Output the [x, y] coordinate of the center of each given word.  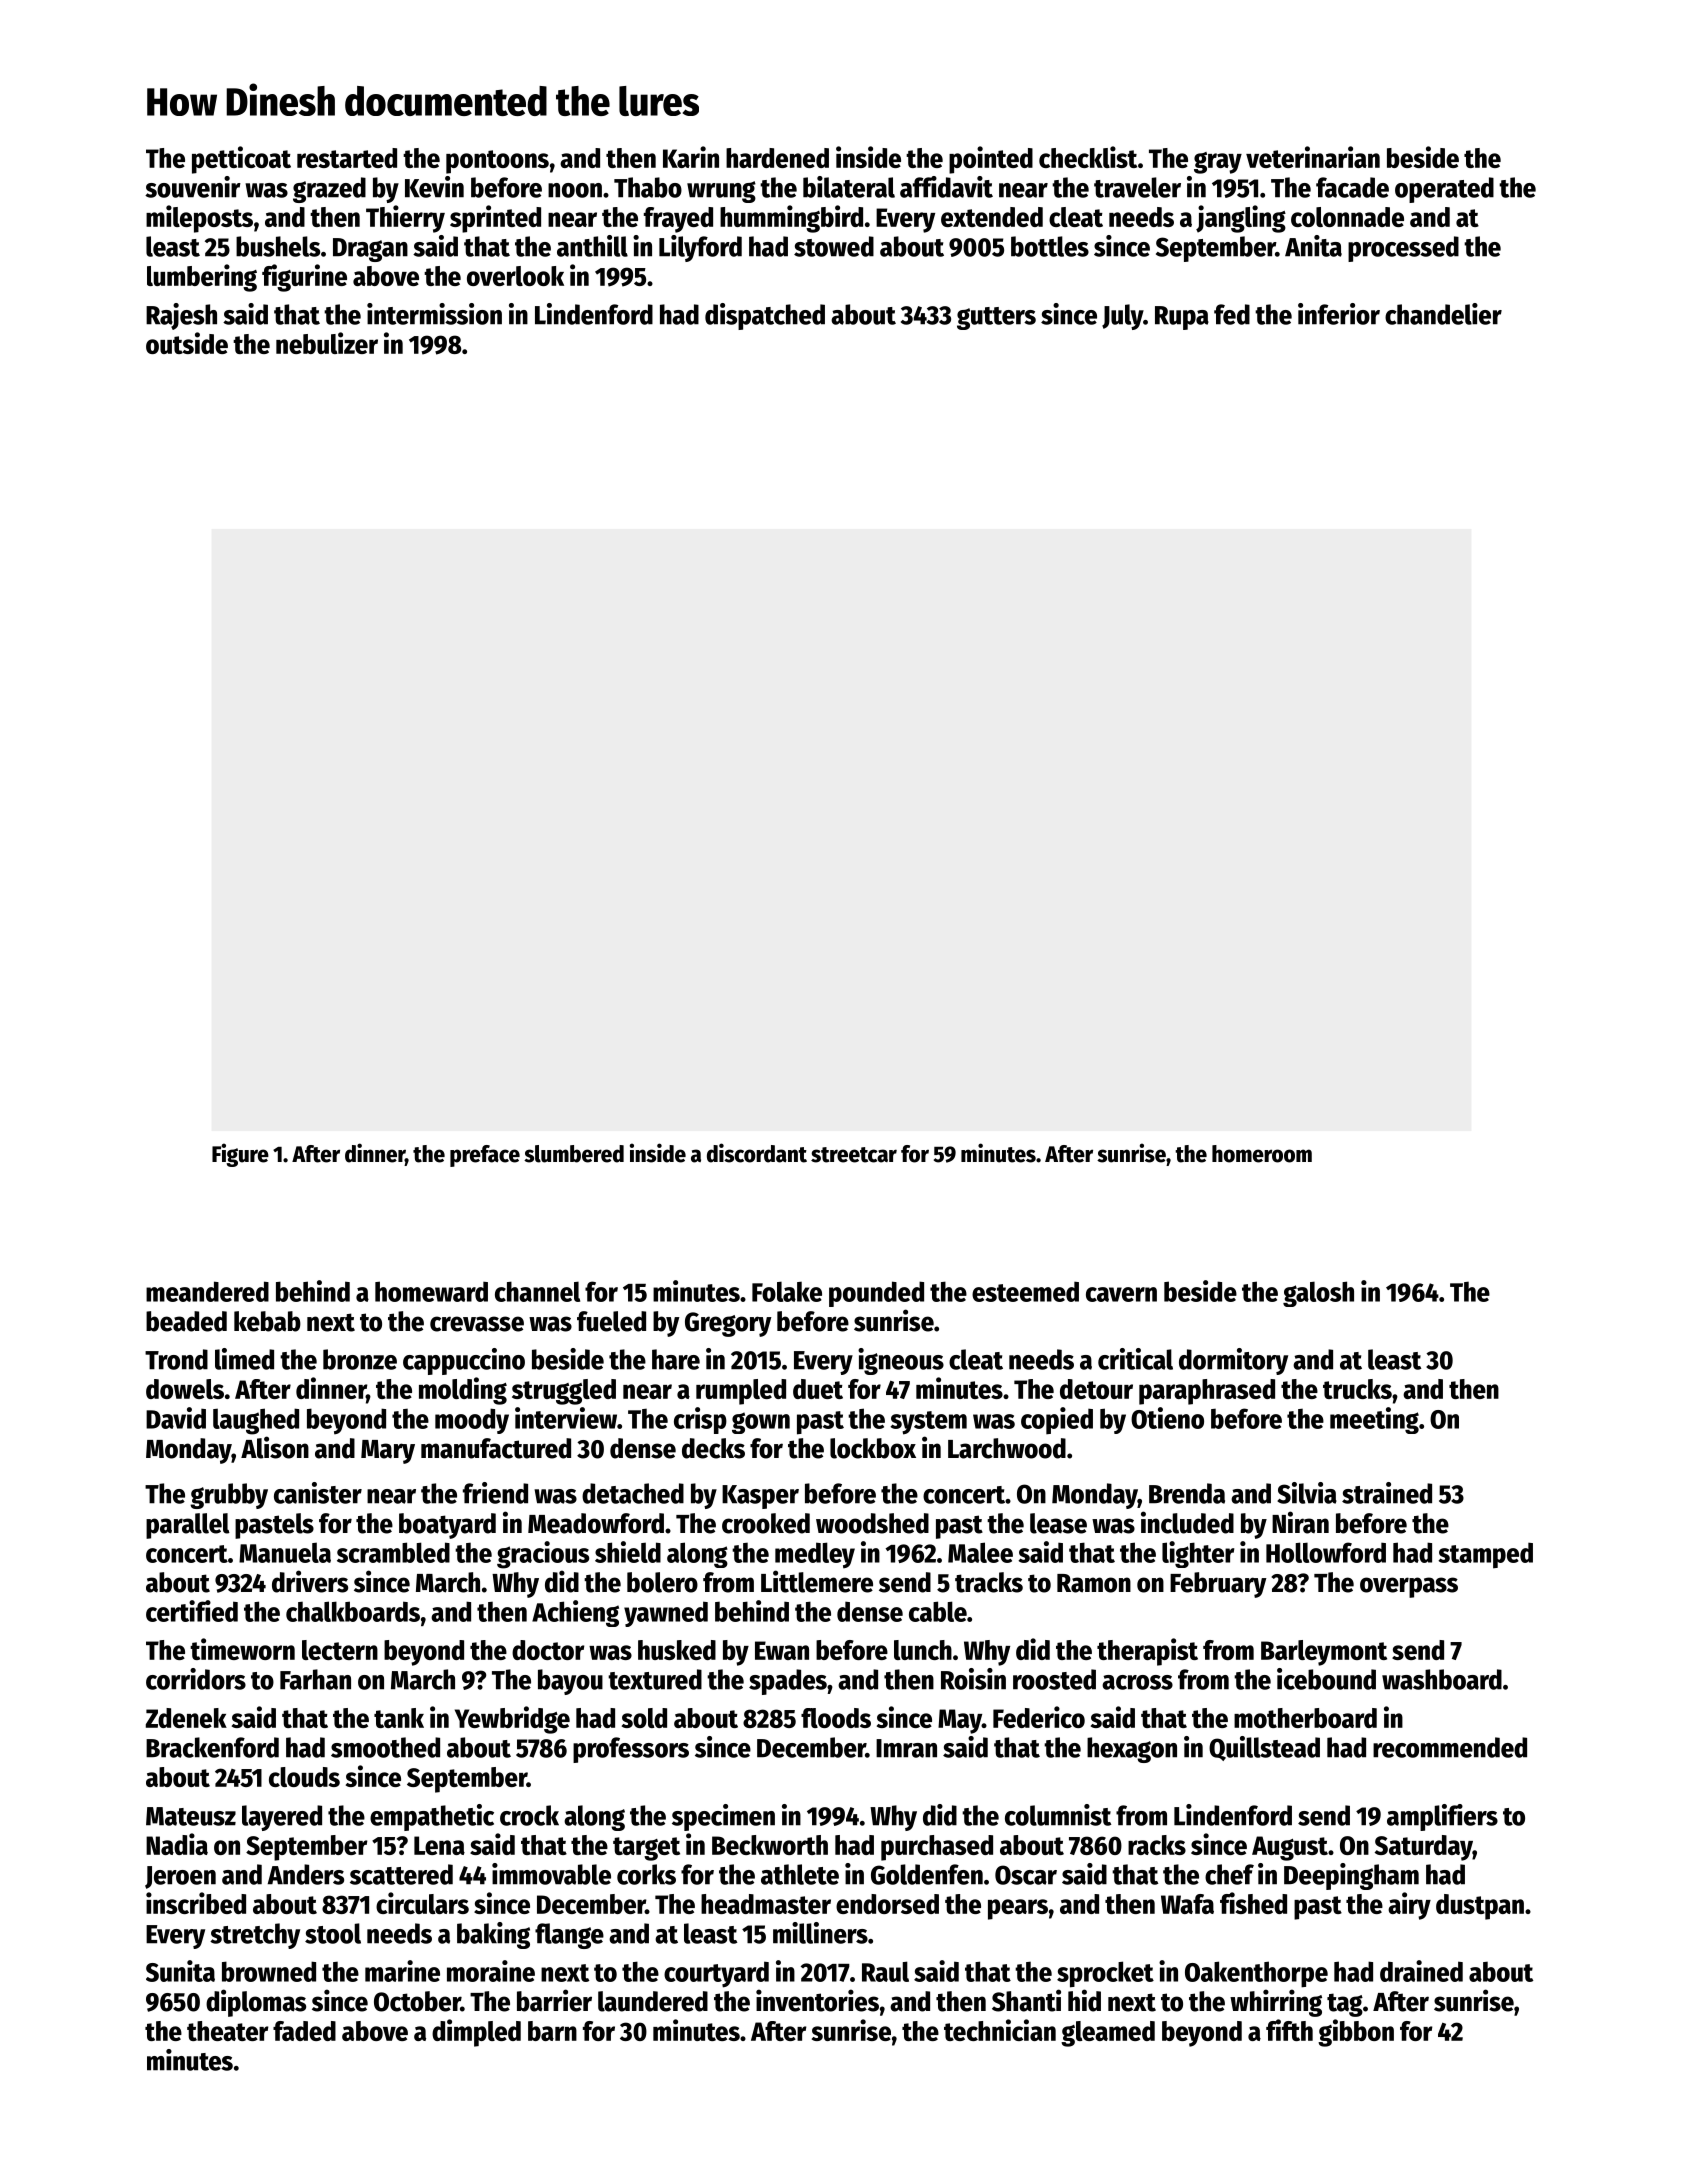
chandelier [1443, 314]
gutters [996, 318]
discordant [757, 1153]
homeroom [1262, 1154]
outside [187, 343]
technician [1000, 2030]
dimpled [476, 2033]
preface [485, 1156]
